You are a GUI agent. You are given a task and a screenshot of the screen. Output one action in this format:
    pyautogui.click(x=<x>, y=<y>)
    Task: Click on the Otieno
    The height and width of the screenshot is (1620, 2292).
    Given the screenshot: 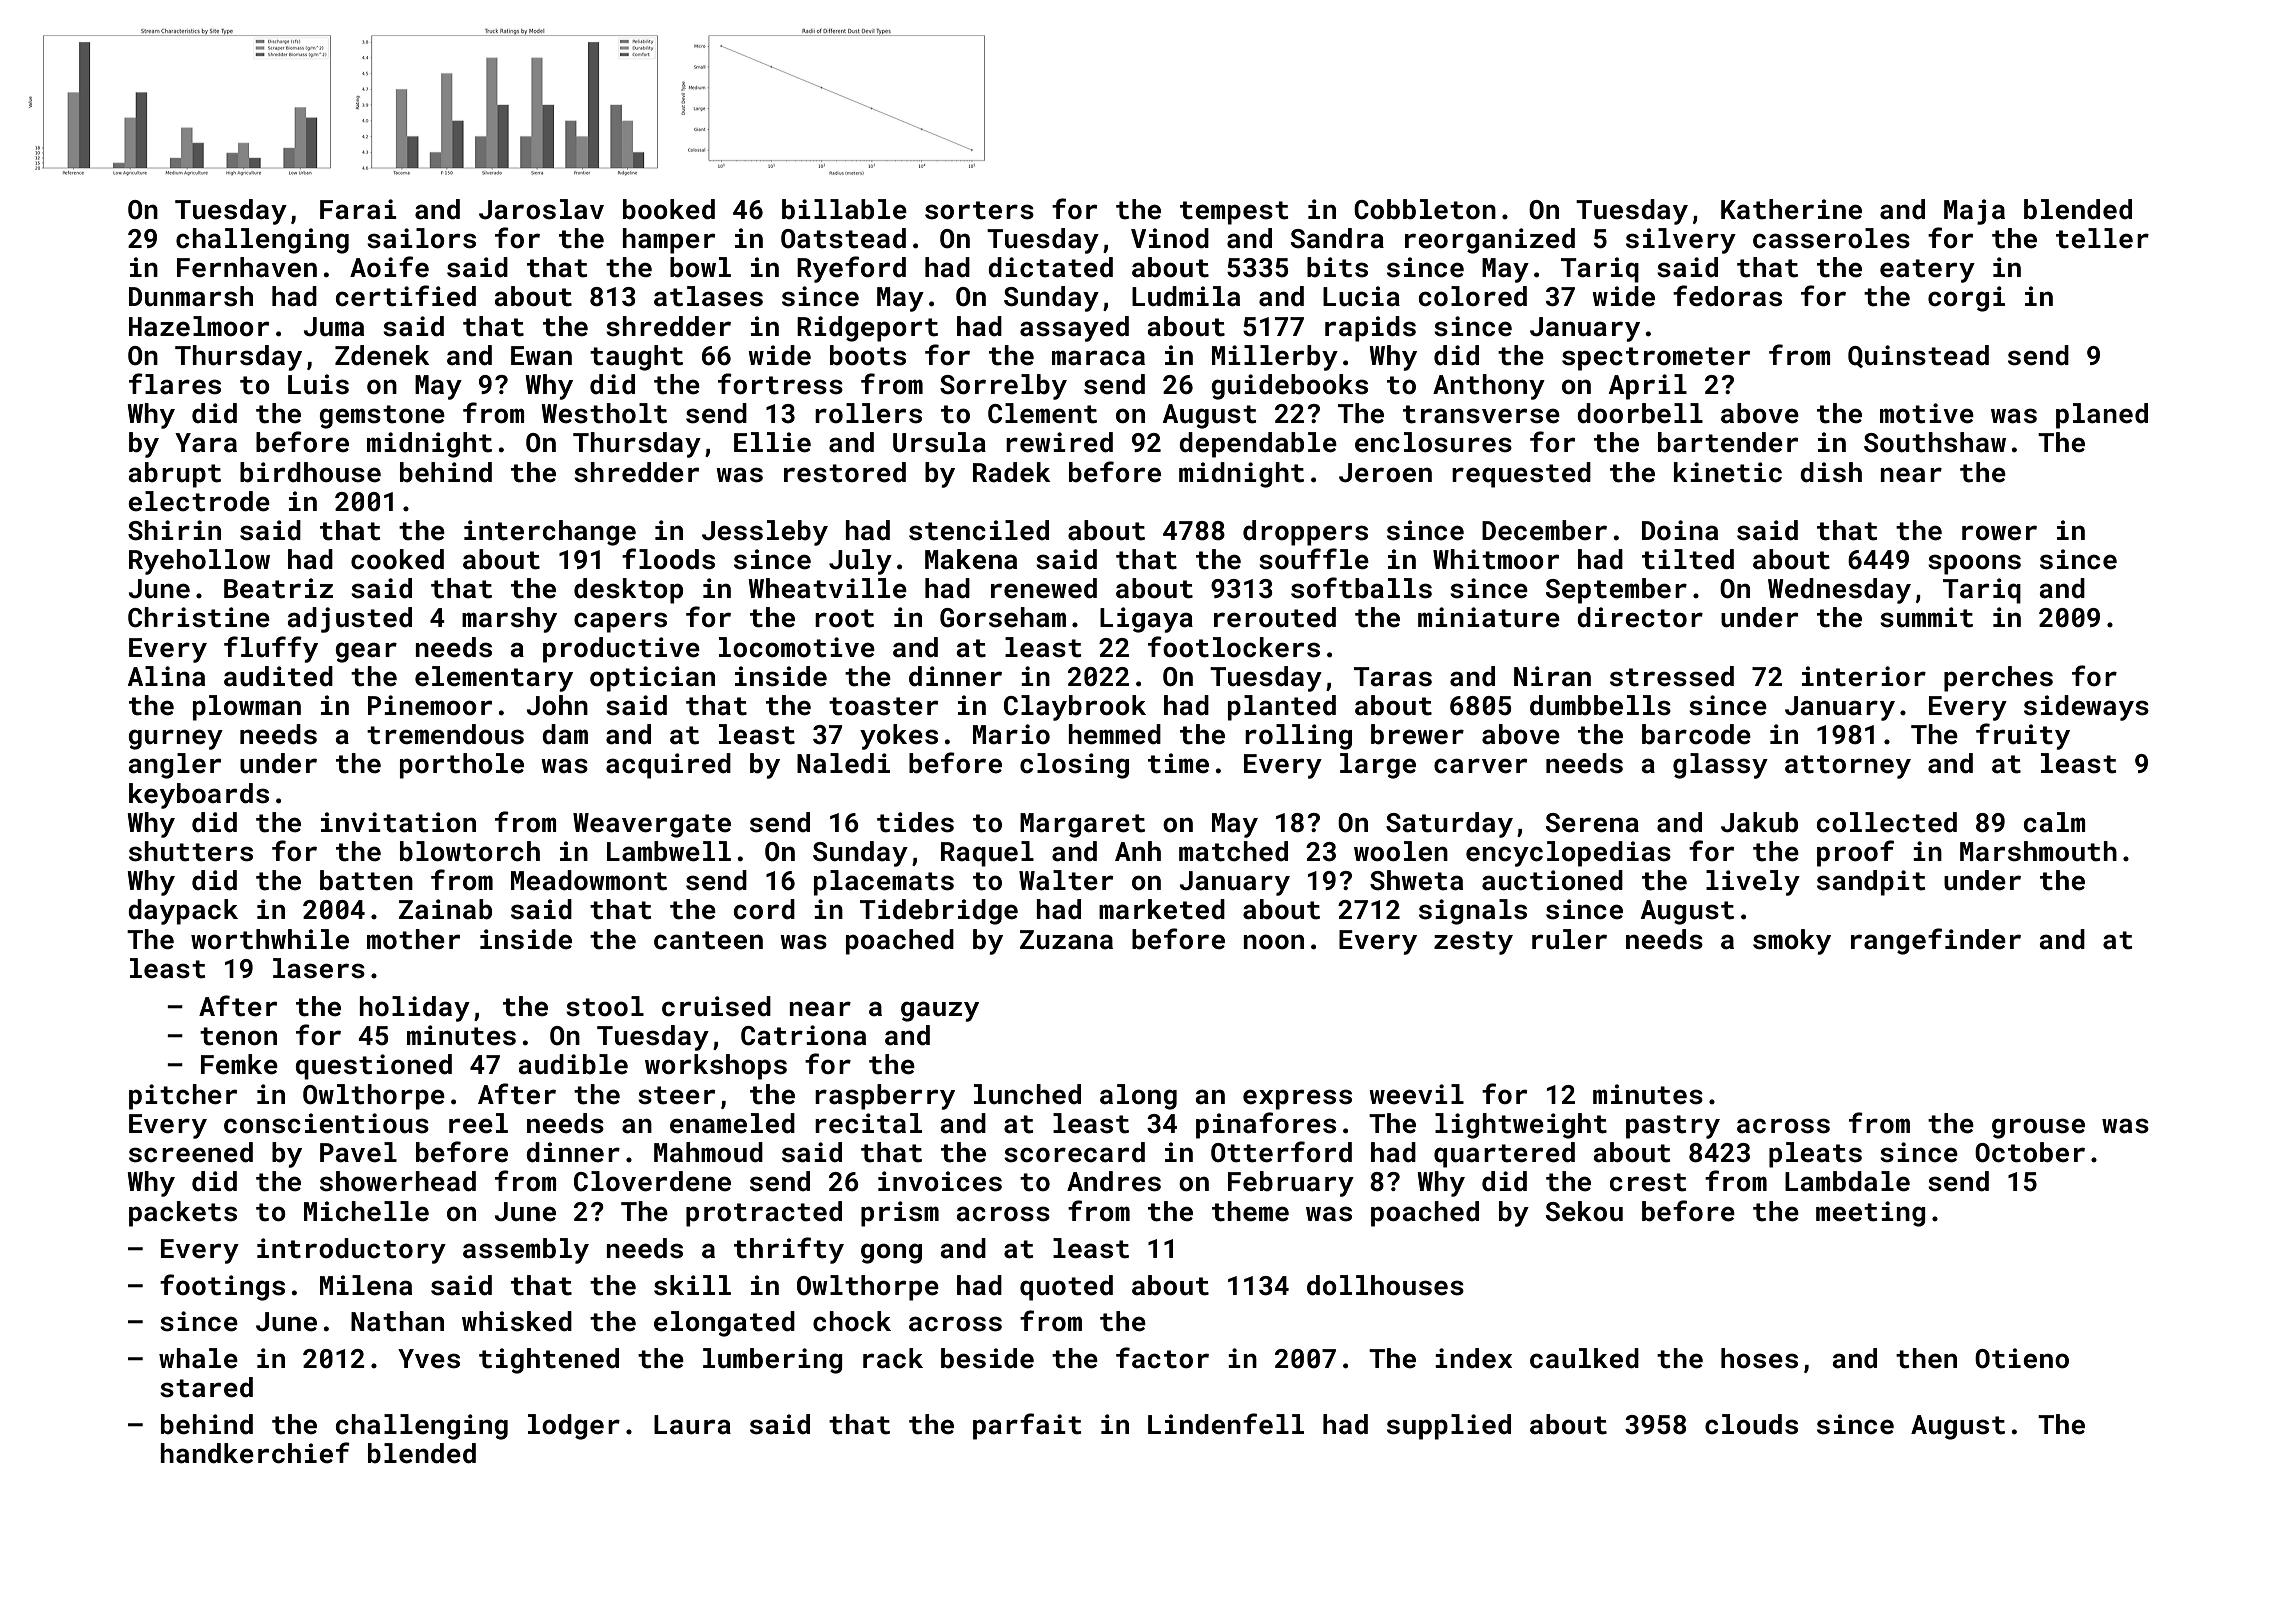 What is the action you would take?
    pyautogui.click(x=2022, y=1358)
